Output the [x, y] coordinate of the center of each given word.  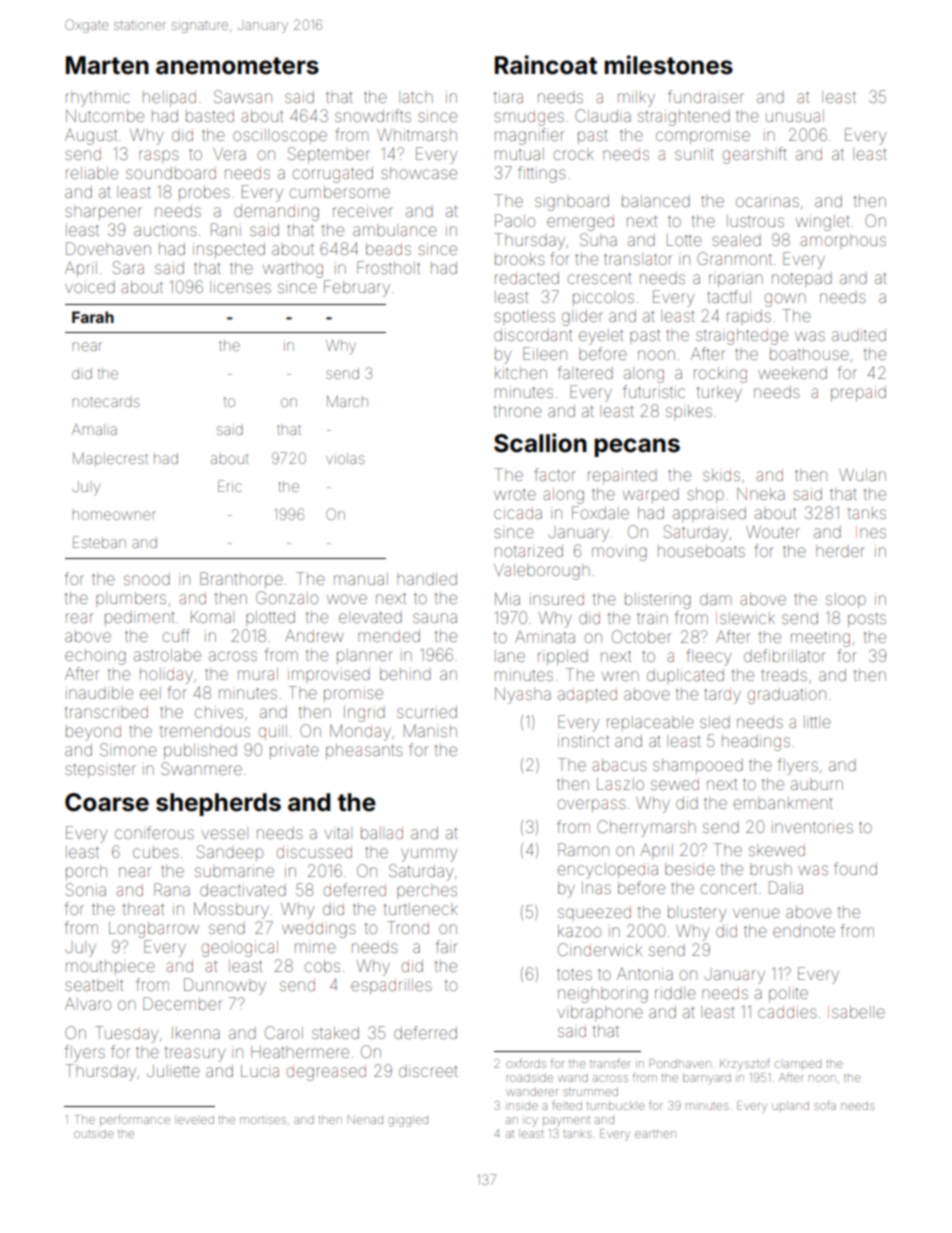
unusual [795, 116]
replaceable [650, 723]
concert [729, 889]
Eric [230, 486]
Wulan [862, 474]
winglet [823, 223]
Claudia [603, 115]
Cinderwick [600, 949]
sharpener [103, 212]
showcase [419, 173]
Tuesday [126, 1034]
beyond [93, 733]
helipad [169, 98]
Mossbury [231, 910]
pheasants [364, 751]
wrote [515, 495]
